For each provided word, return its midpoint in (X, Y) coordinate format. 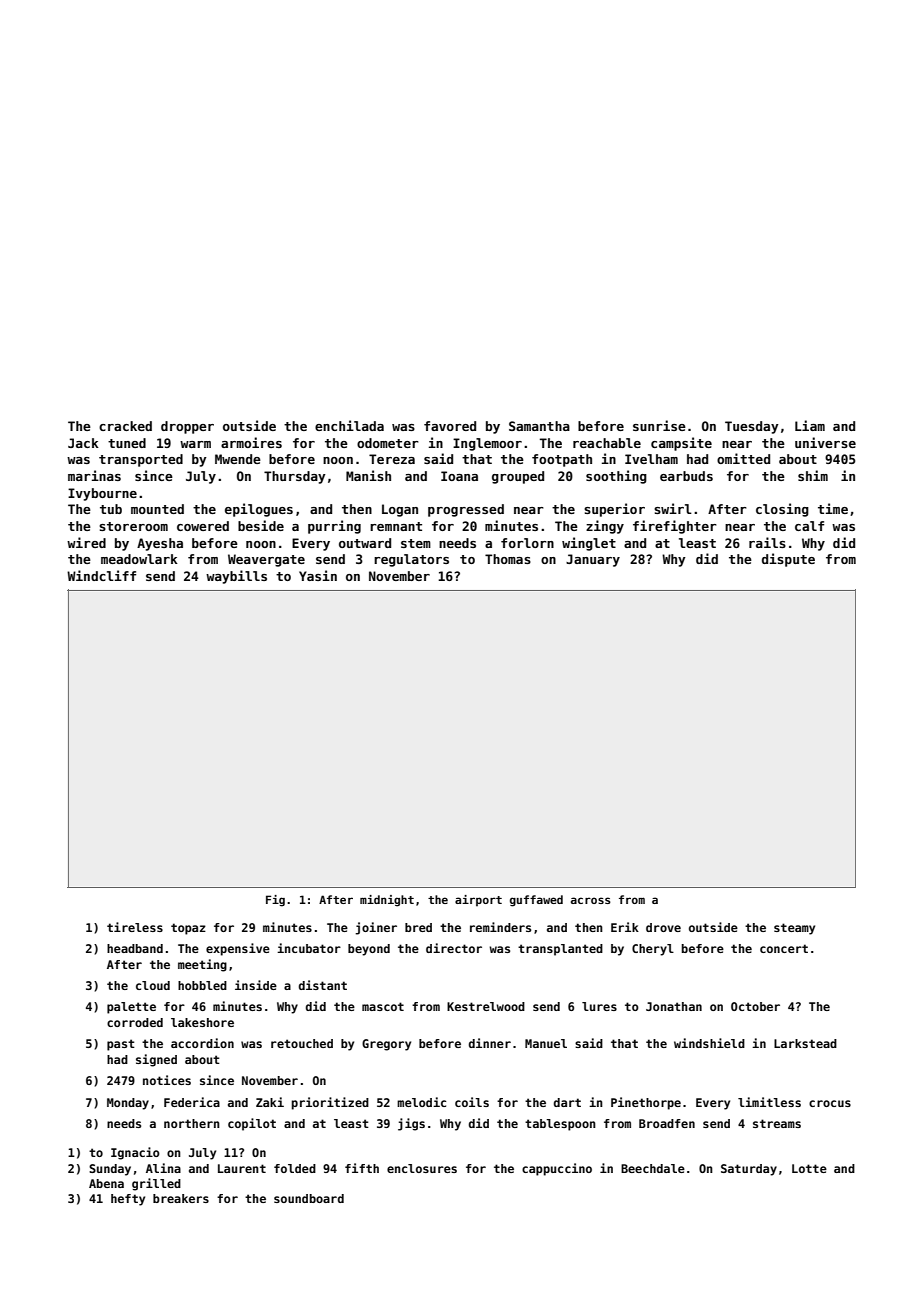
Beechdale (653, 1168)
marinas (94, 475)
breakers (181, 1198)
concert (784, 948)
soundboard (309, 1198)
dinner (490, 1043)
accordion (202, 1043)
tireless (135, 927)
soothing (616, 477)
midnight (387, 901)
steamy (794, 929)
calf (809, 526)
